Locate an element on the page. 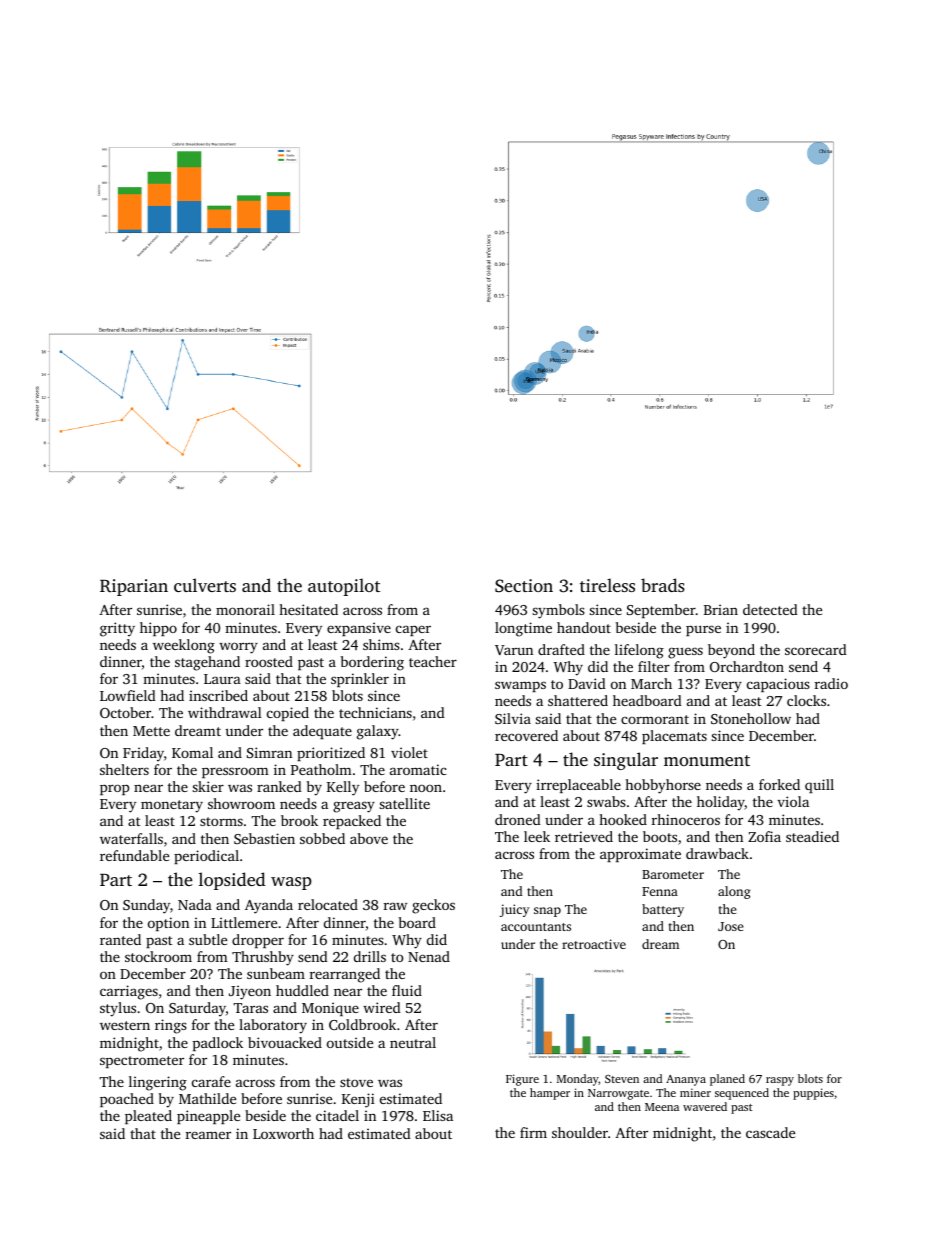 This image has width=952, height=1233. hobbyhorse is located at coordinates (663, 786).
